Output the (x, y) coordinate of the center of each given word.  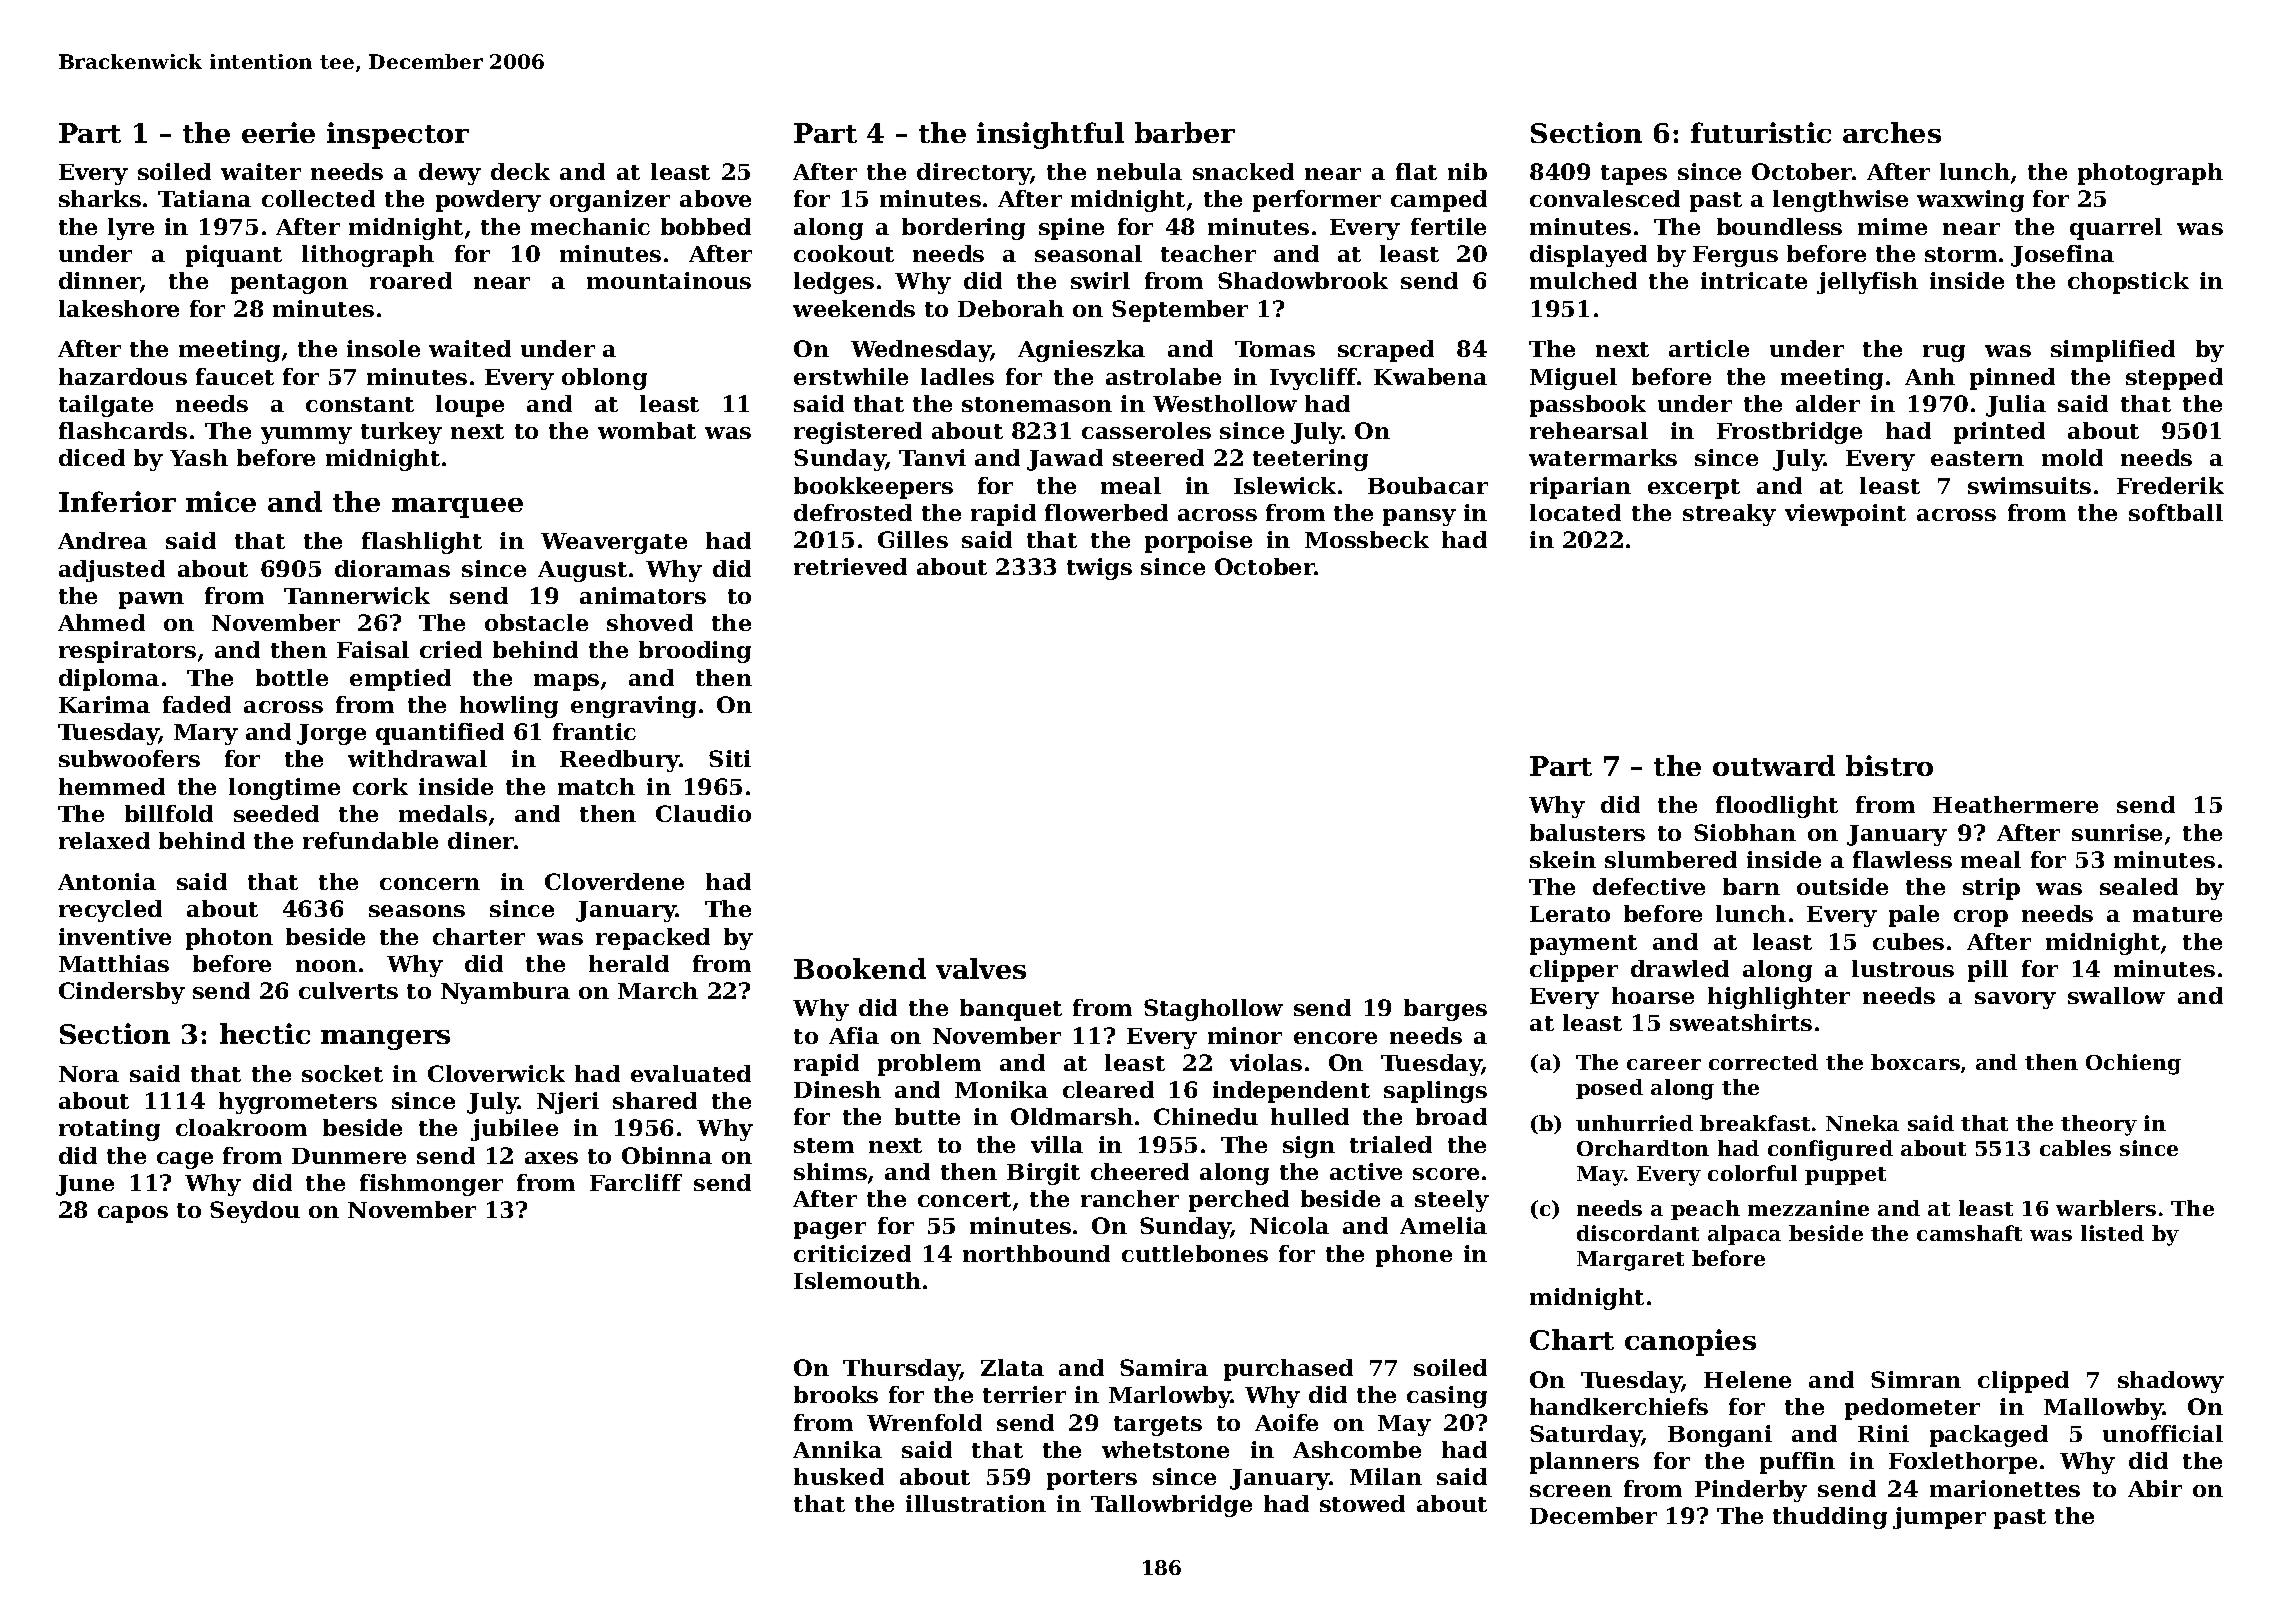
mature (2177, 914)
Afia (854, 1035)
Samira (1164, 1367)
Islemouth (857, 1280)
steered (1158, 457)
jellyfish (1867, 283)
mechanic (590, 226)
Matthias (114, 963)
